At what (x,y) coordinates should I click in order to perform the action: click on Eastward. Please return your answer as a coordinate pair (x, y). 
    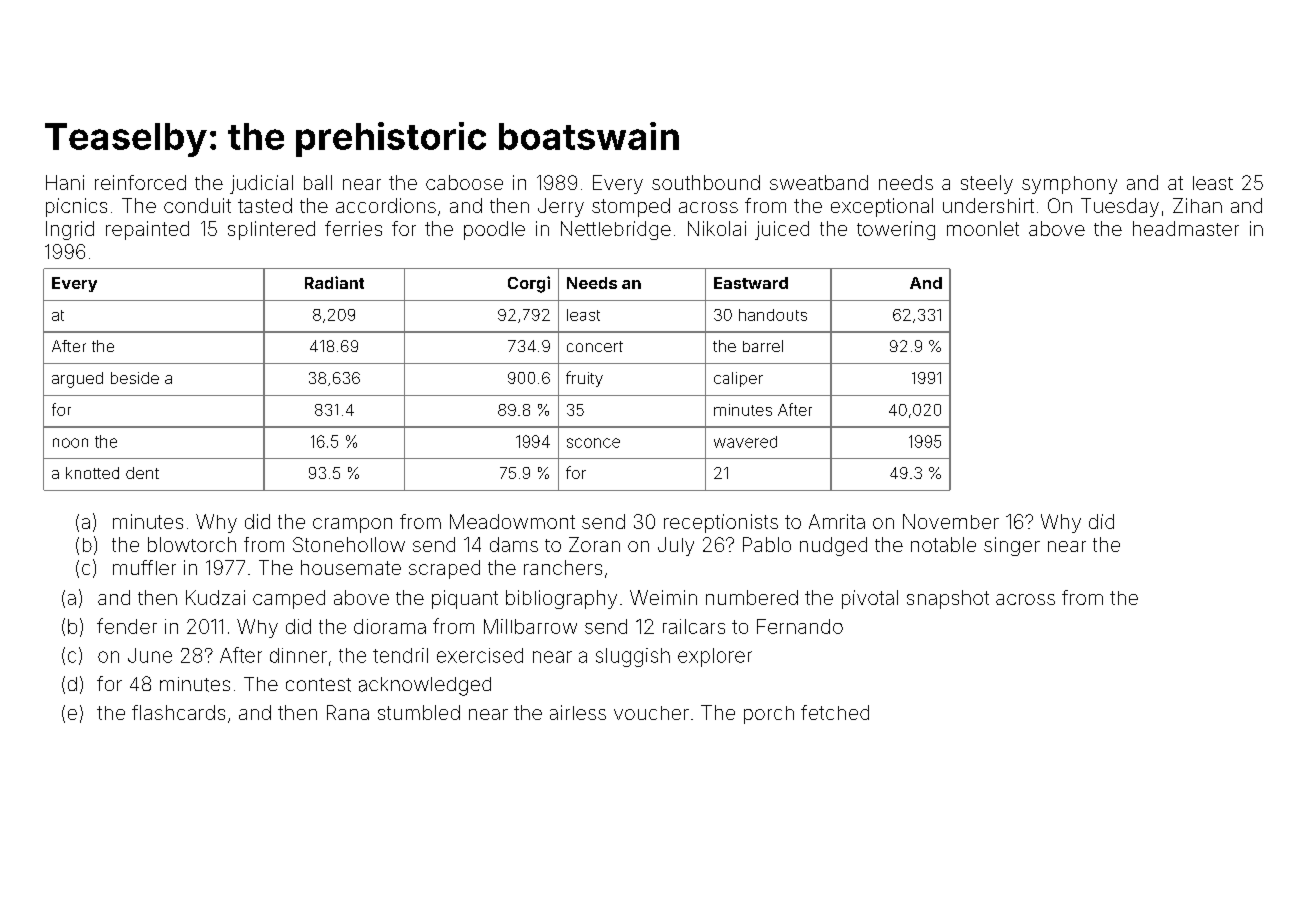
    Looking at the image, I should click on (751, 283).
